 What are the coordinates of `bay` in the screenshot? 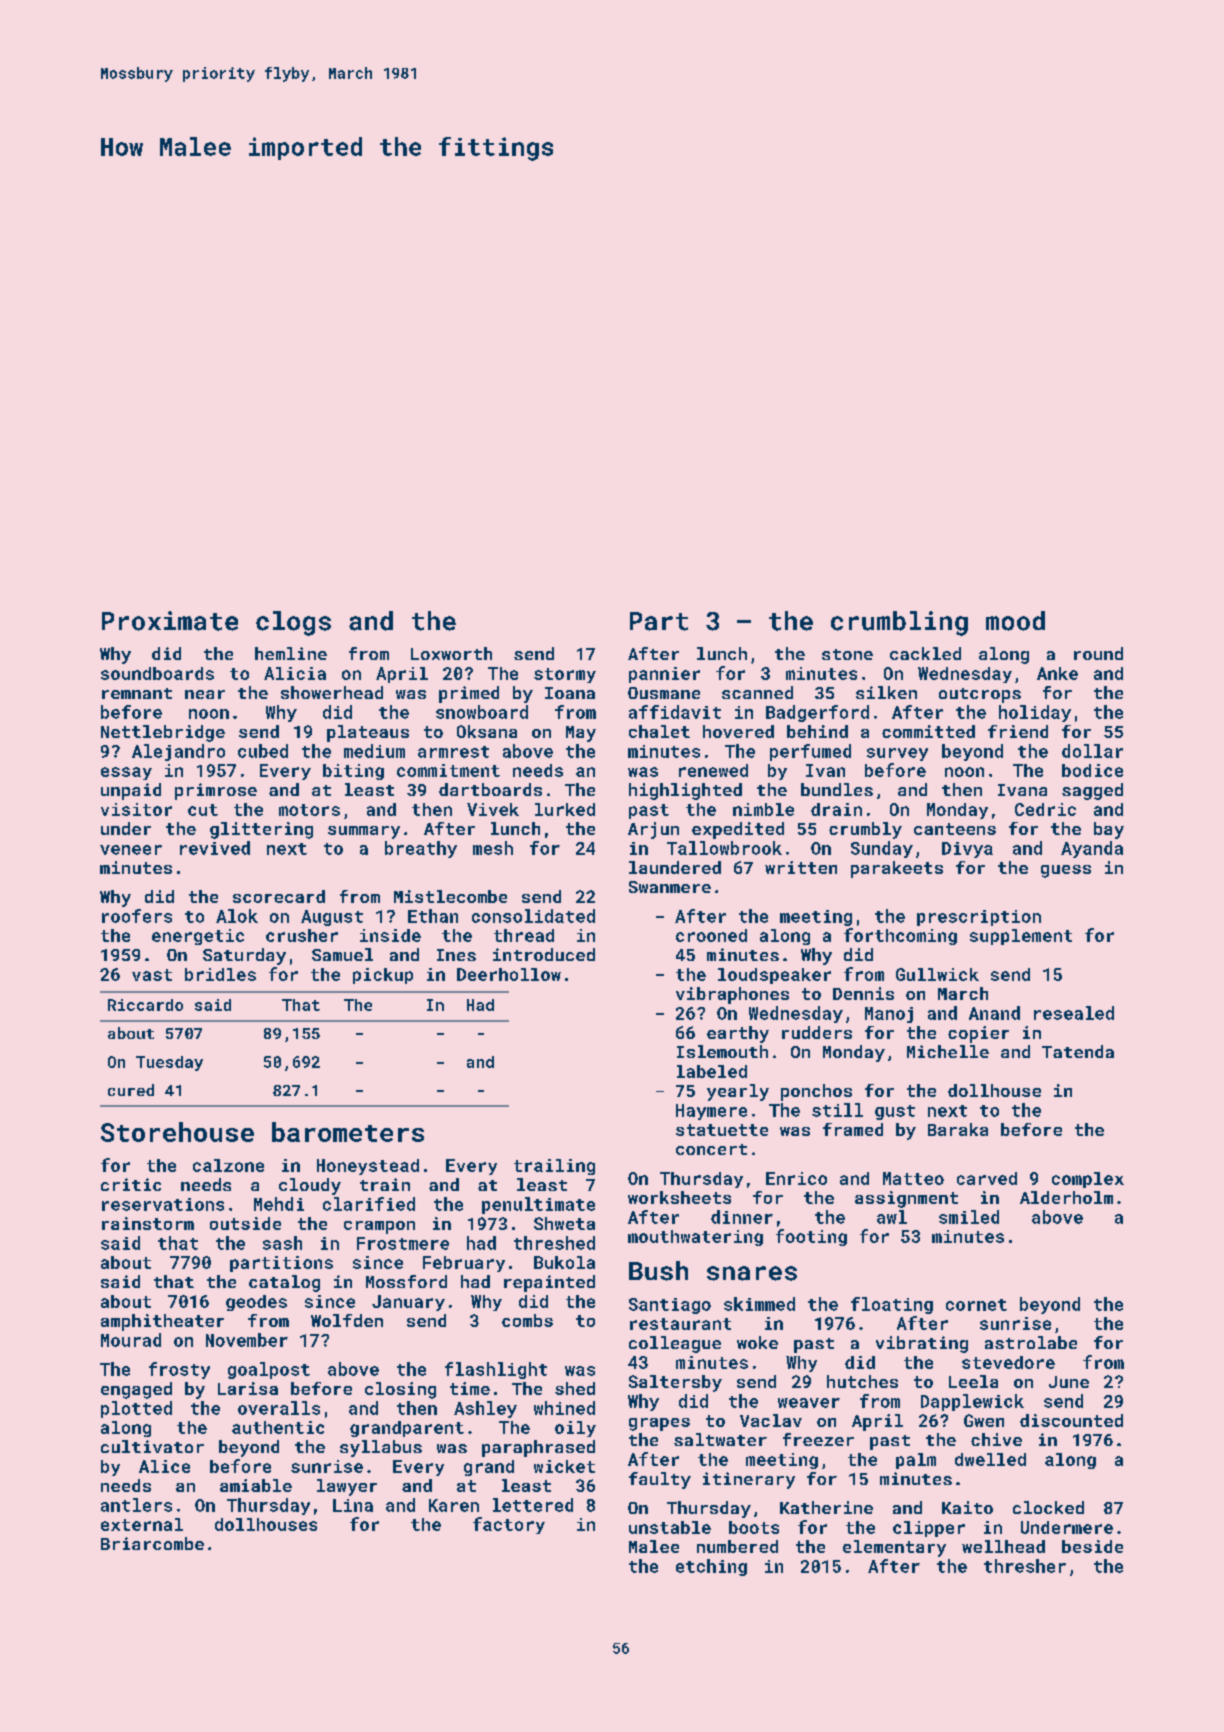 It's located at (1109, 830).
